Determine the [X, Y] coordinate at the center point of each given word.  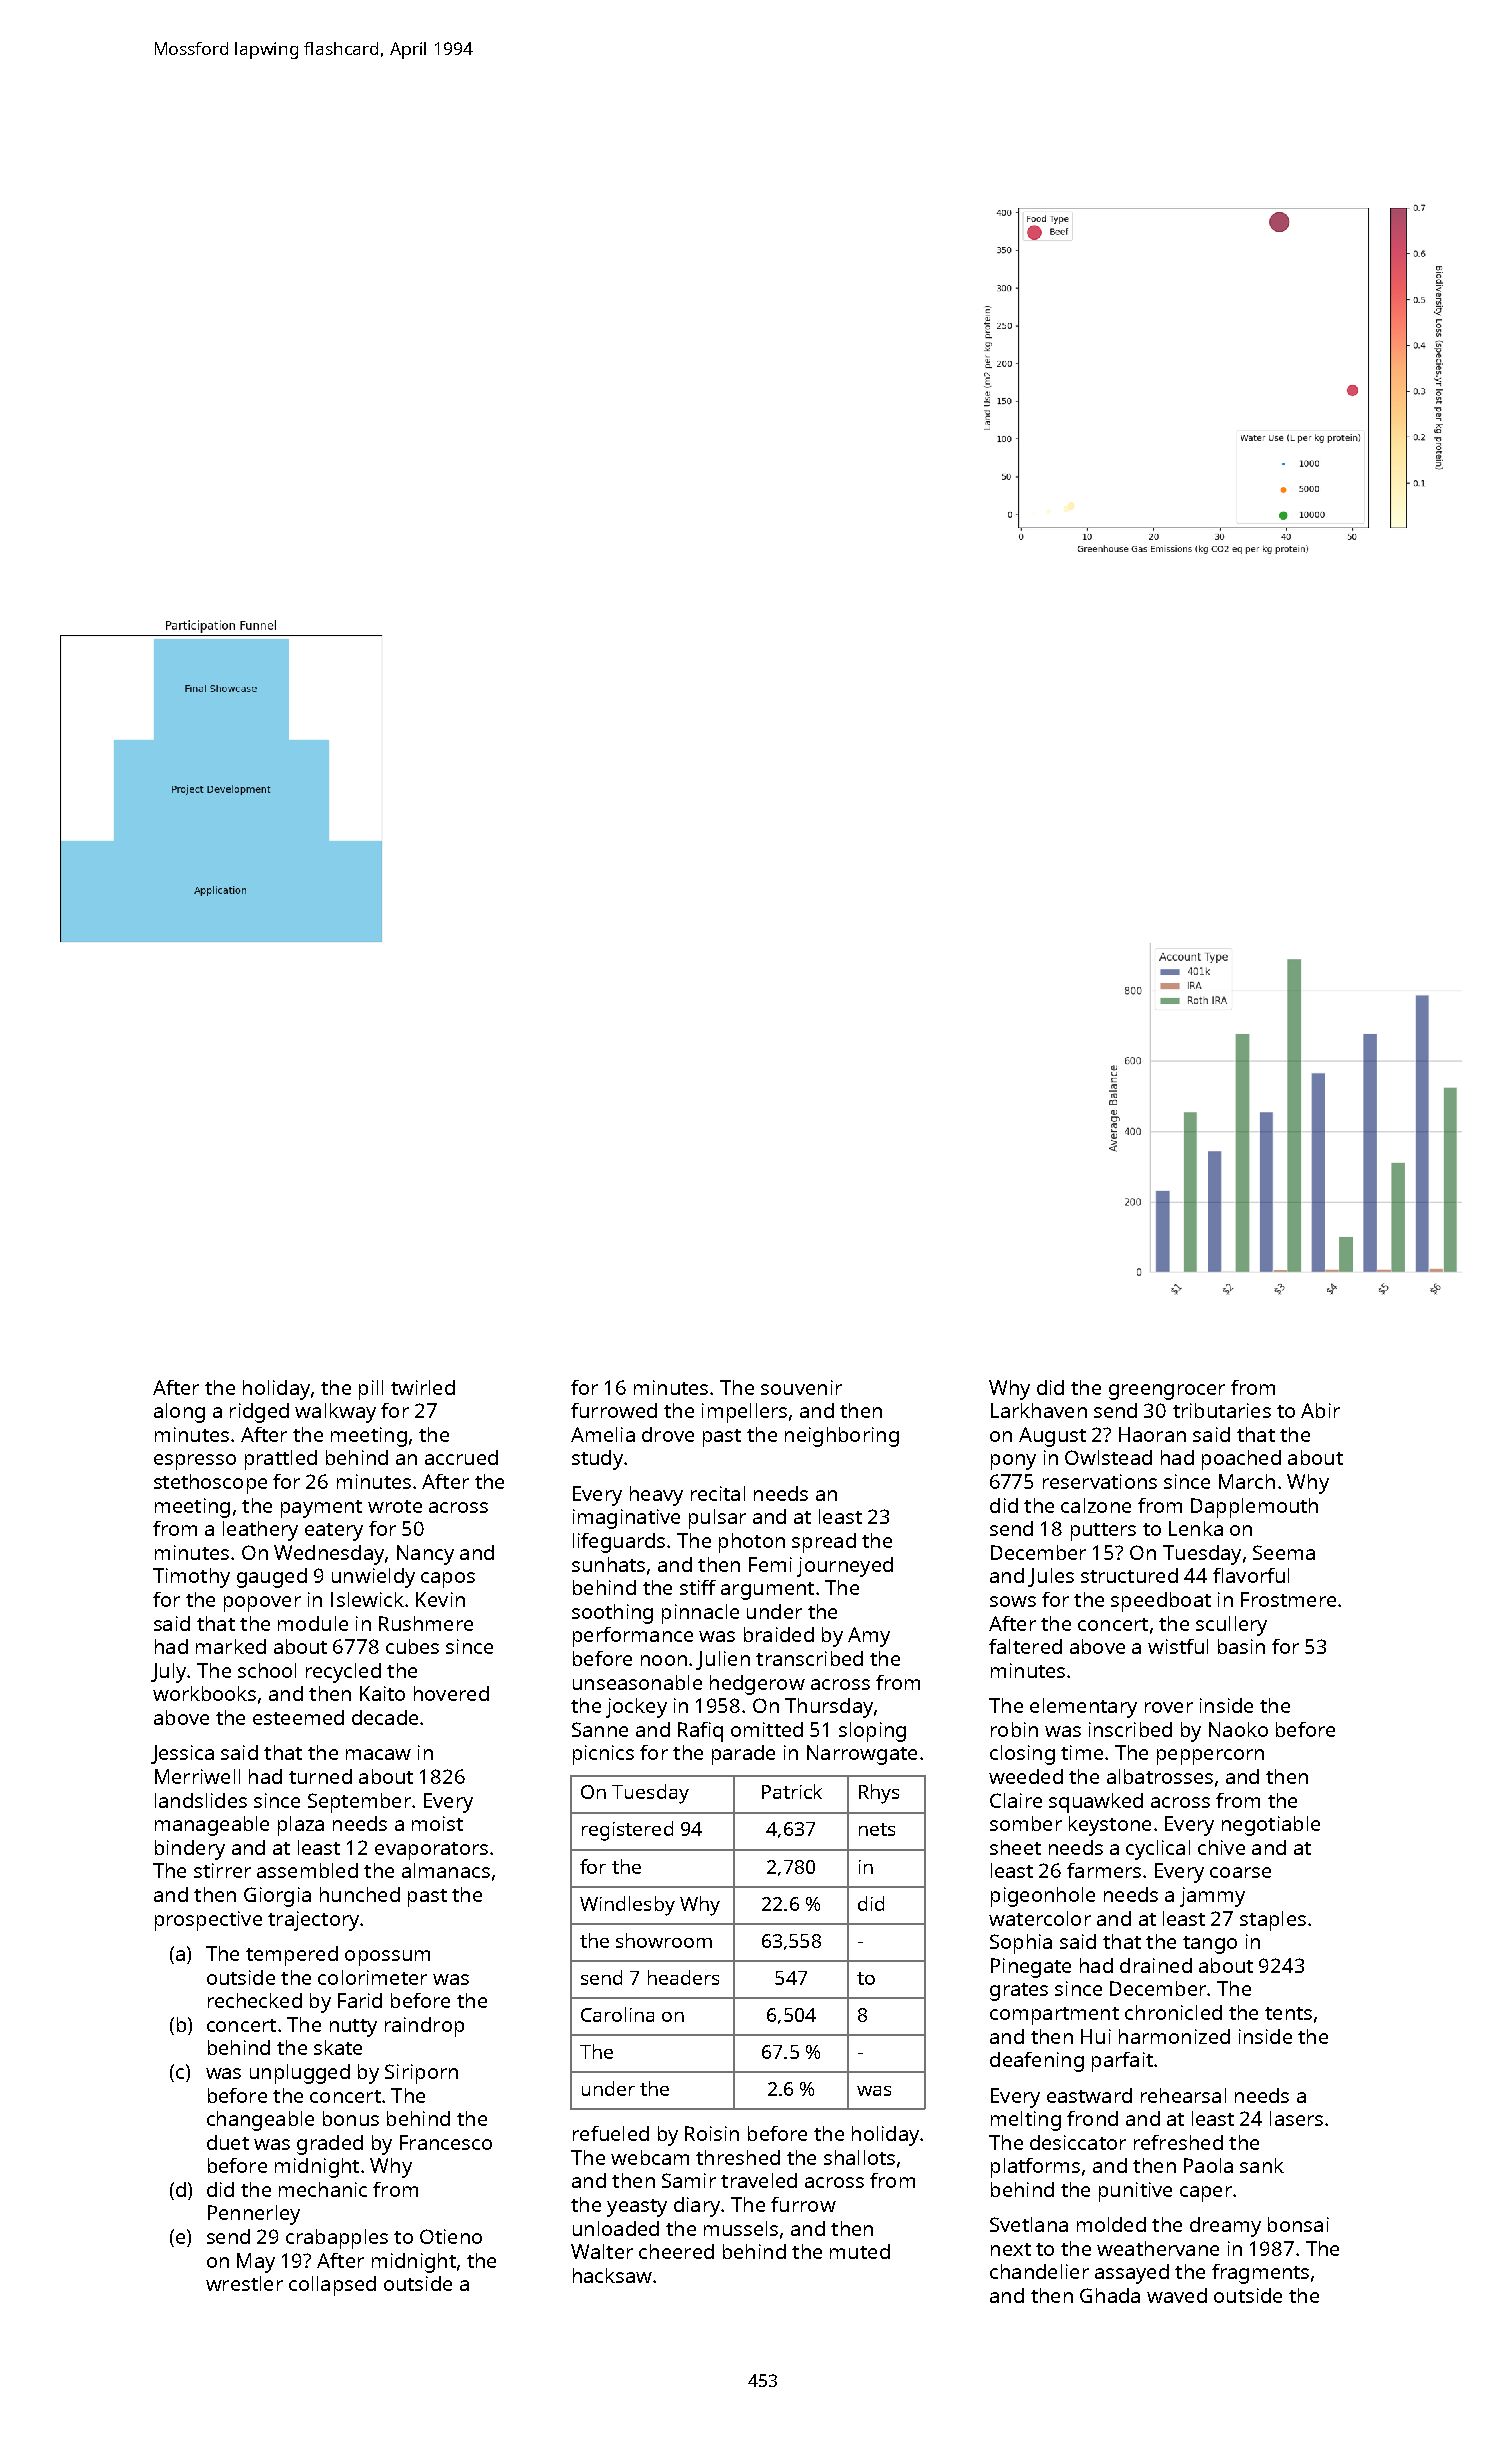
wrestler [244, 2283]
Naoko [1238, 1729]
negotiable [1271, 1826]
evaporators [431, 1851]
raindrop [424, 2027]
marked [231, 1646]
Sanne [600, 1729]
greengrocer [1167, 1392]
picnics [603, 1755]
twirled [423, 1387]
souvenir [801, 1387]
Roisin [712, 2133]
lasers [1296, 2118]
